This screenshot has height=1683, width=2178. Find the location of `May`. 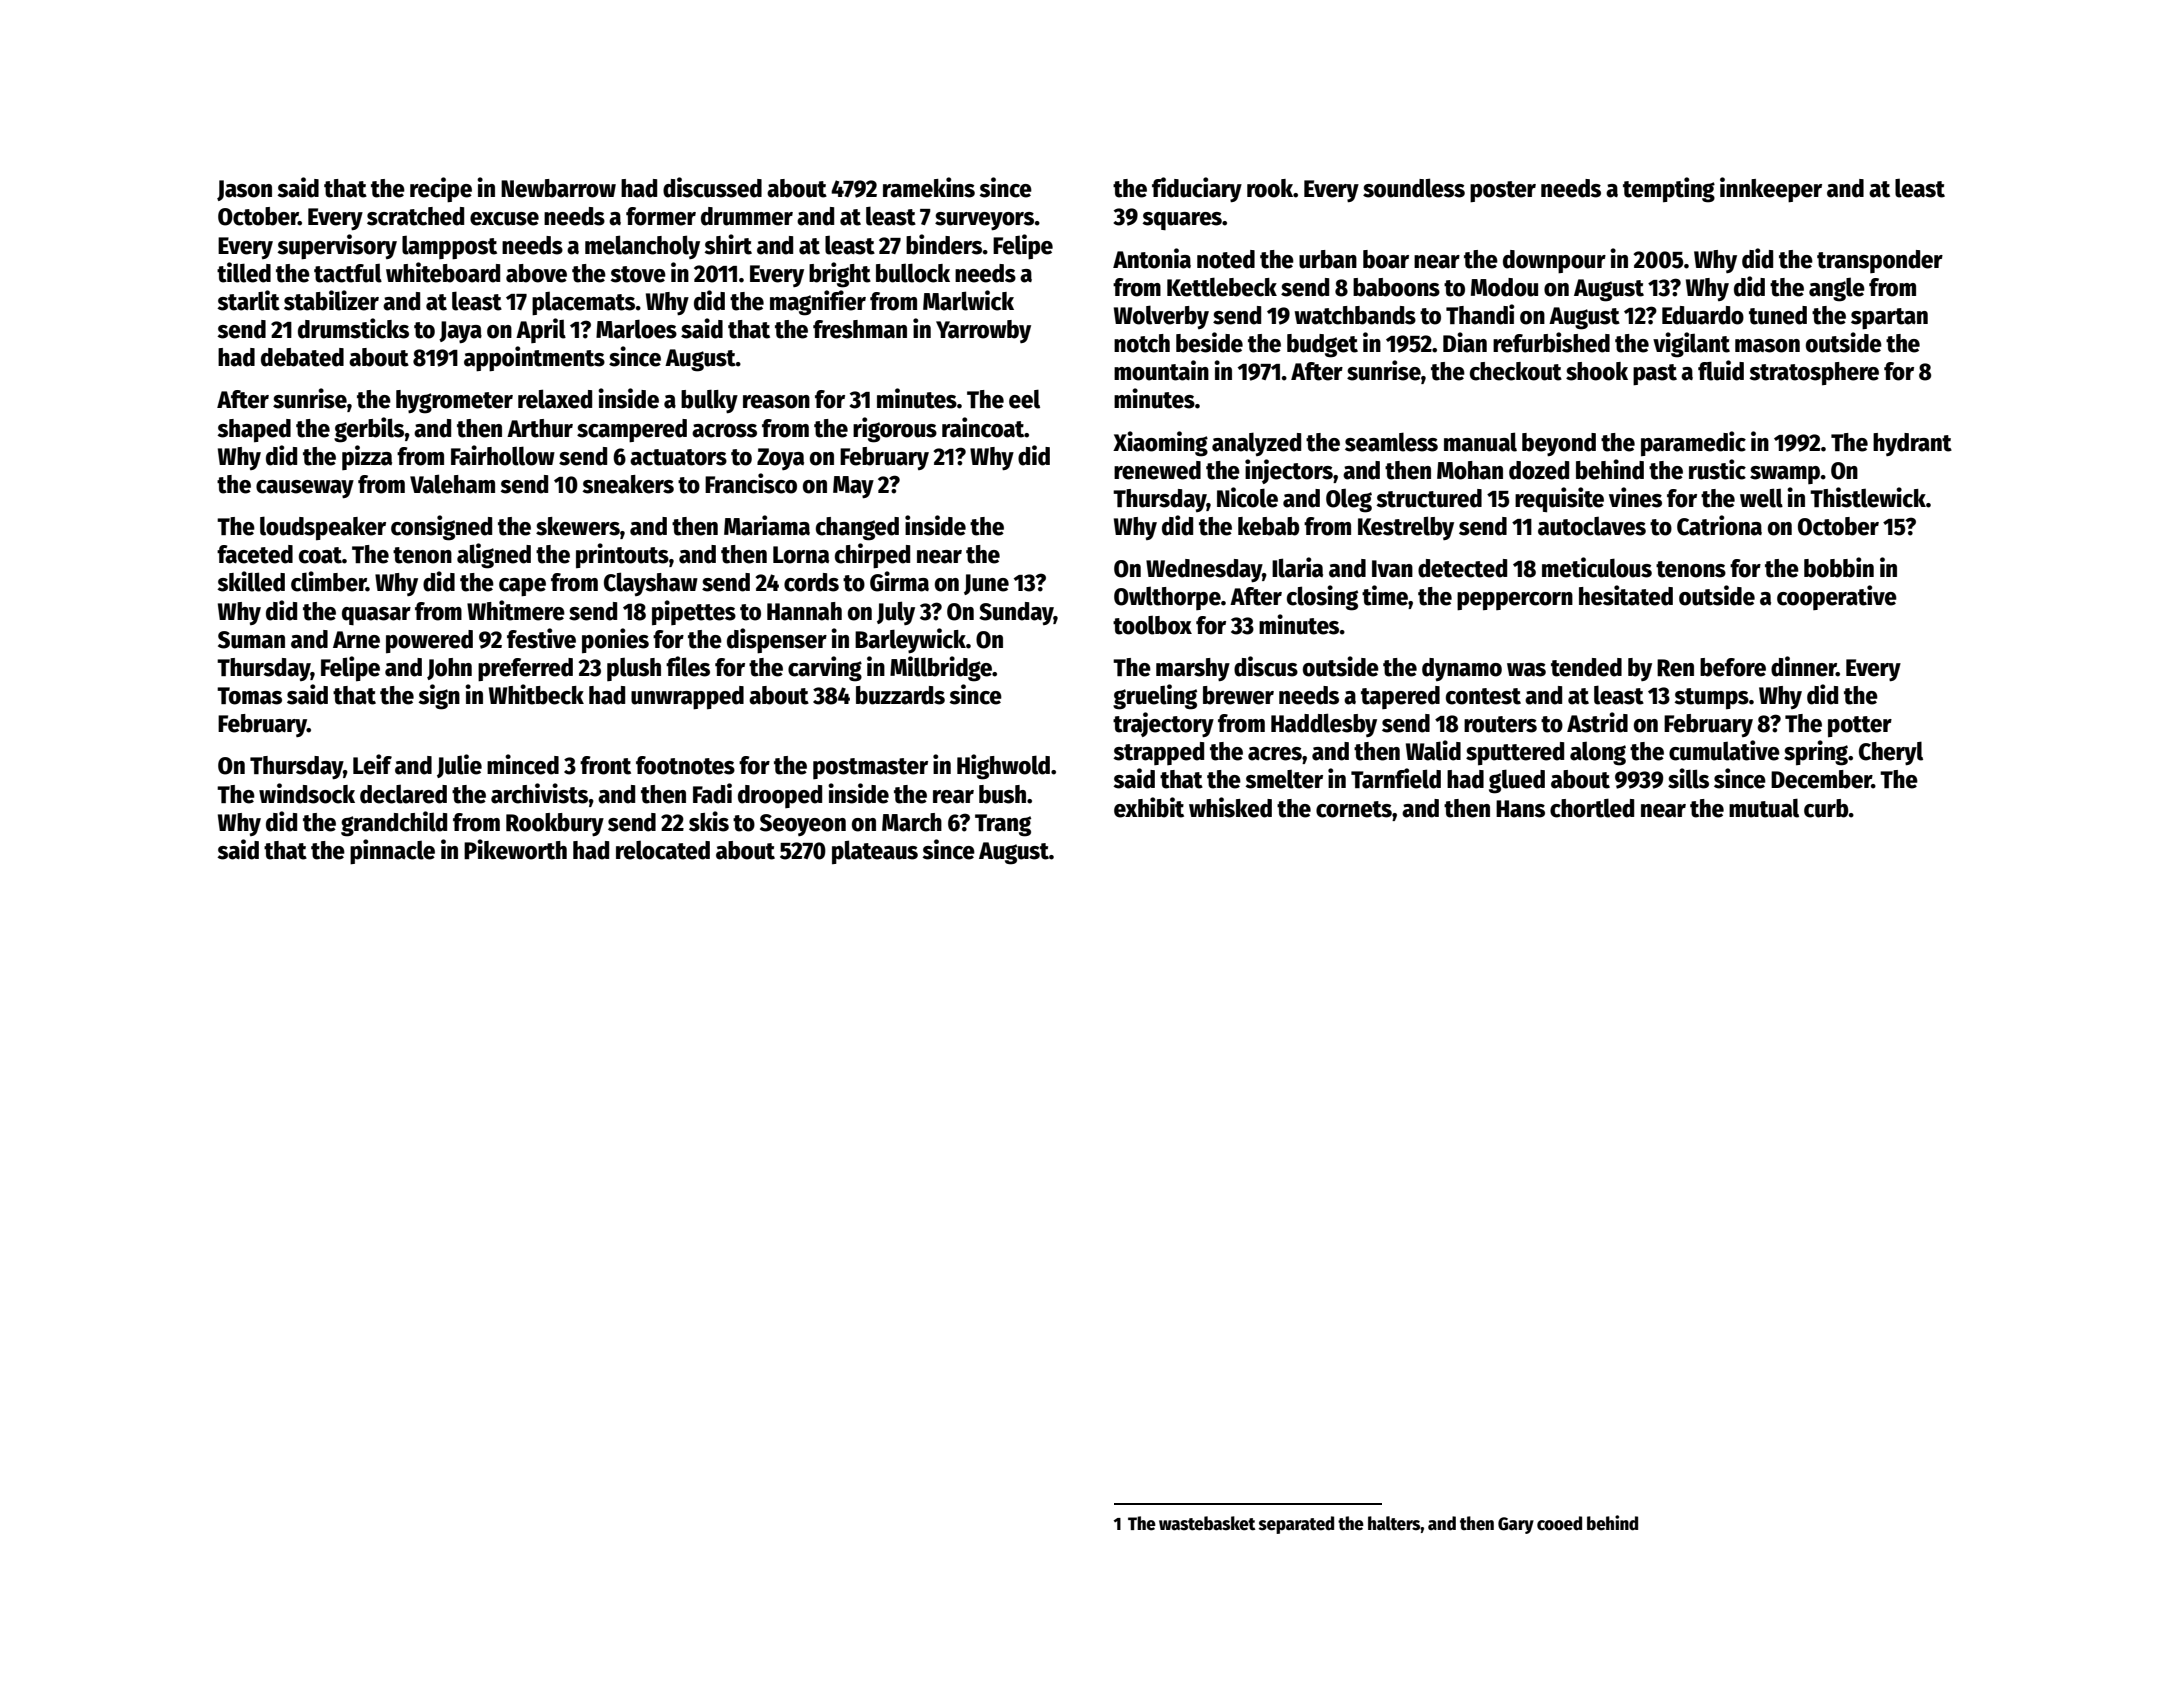

May is located at coordinates (853, 487).
